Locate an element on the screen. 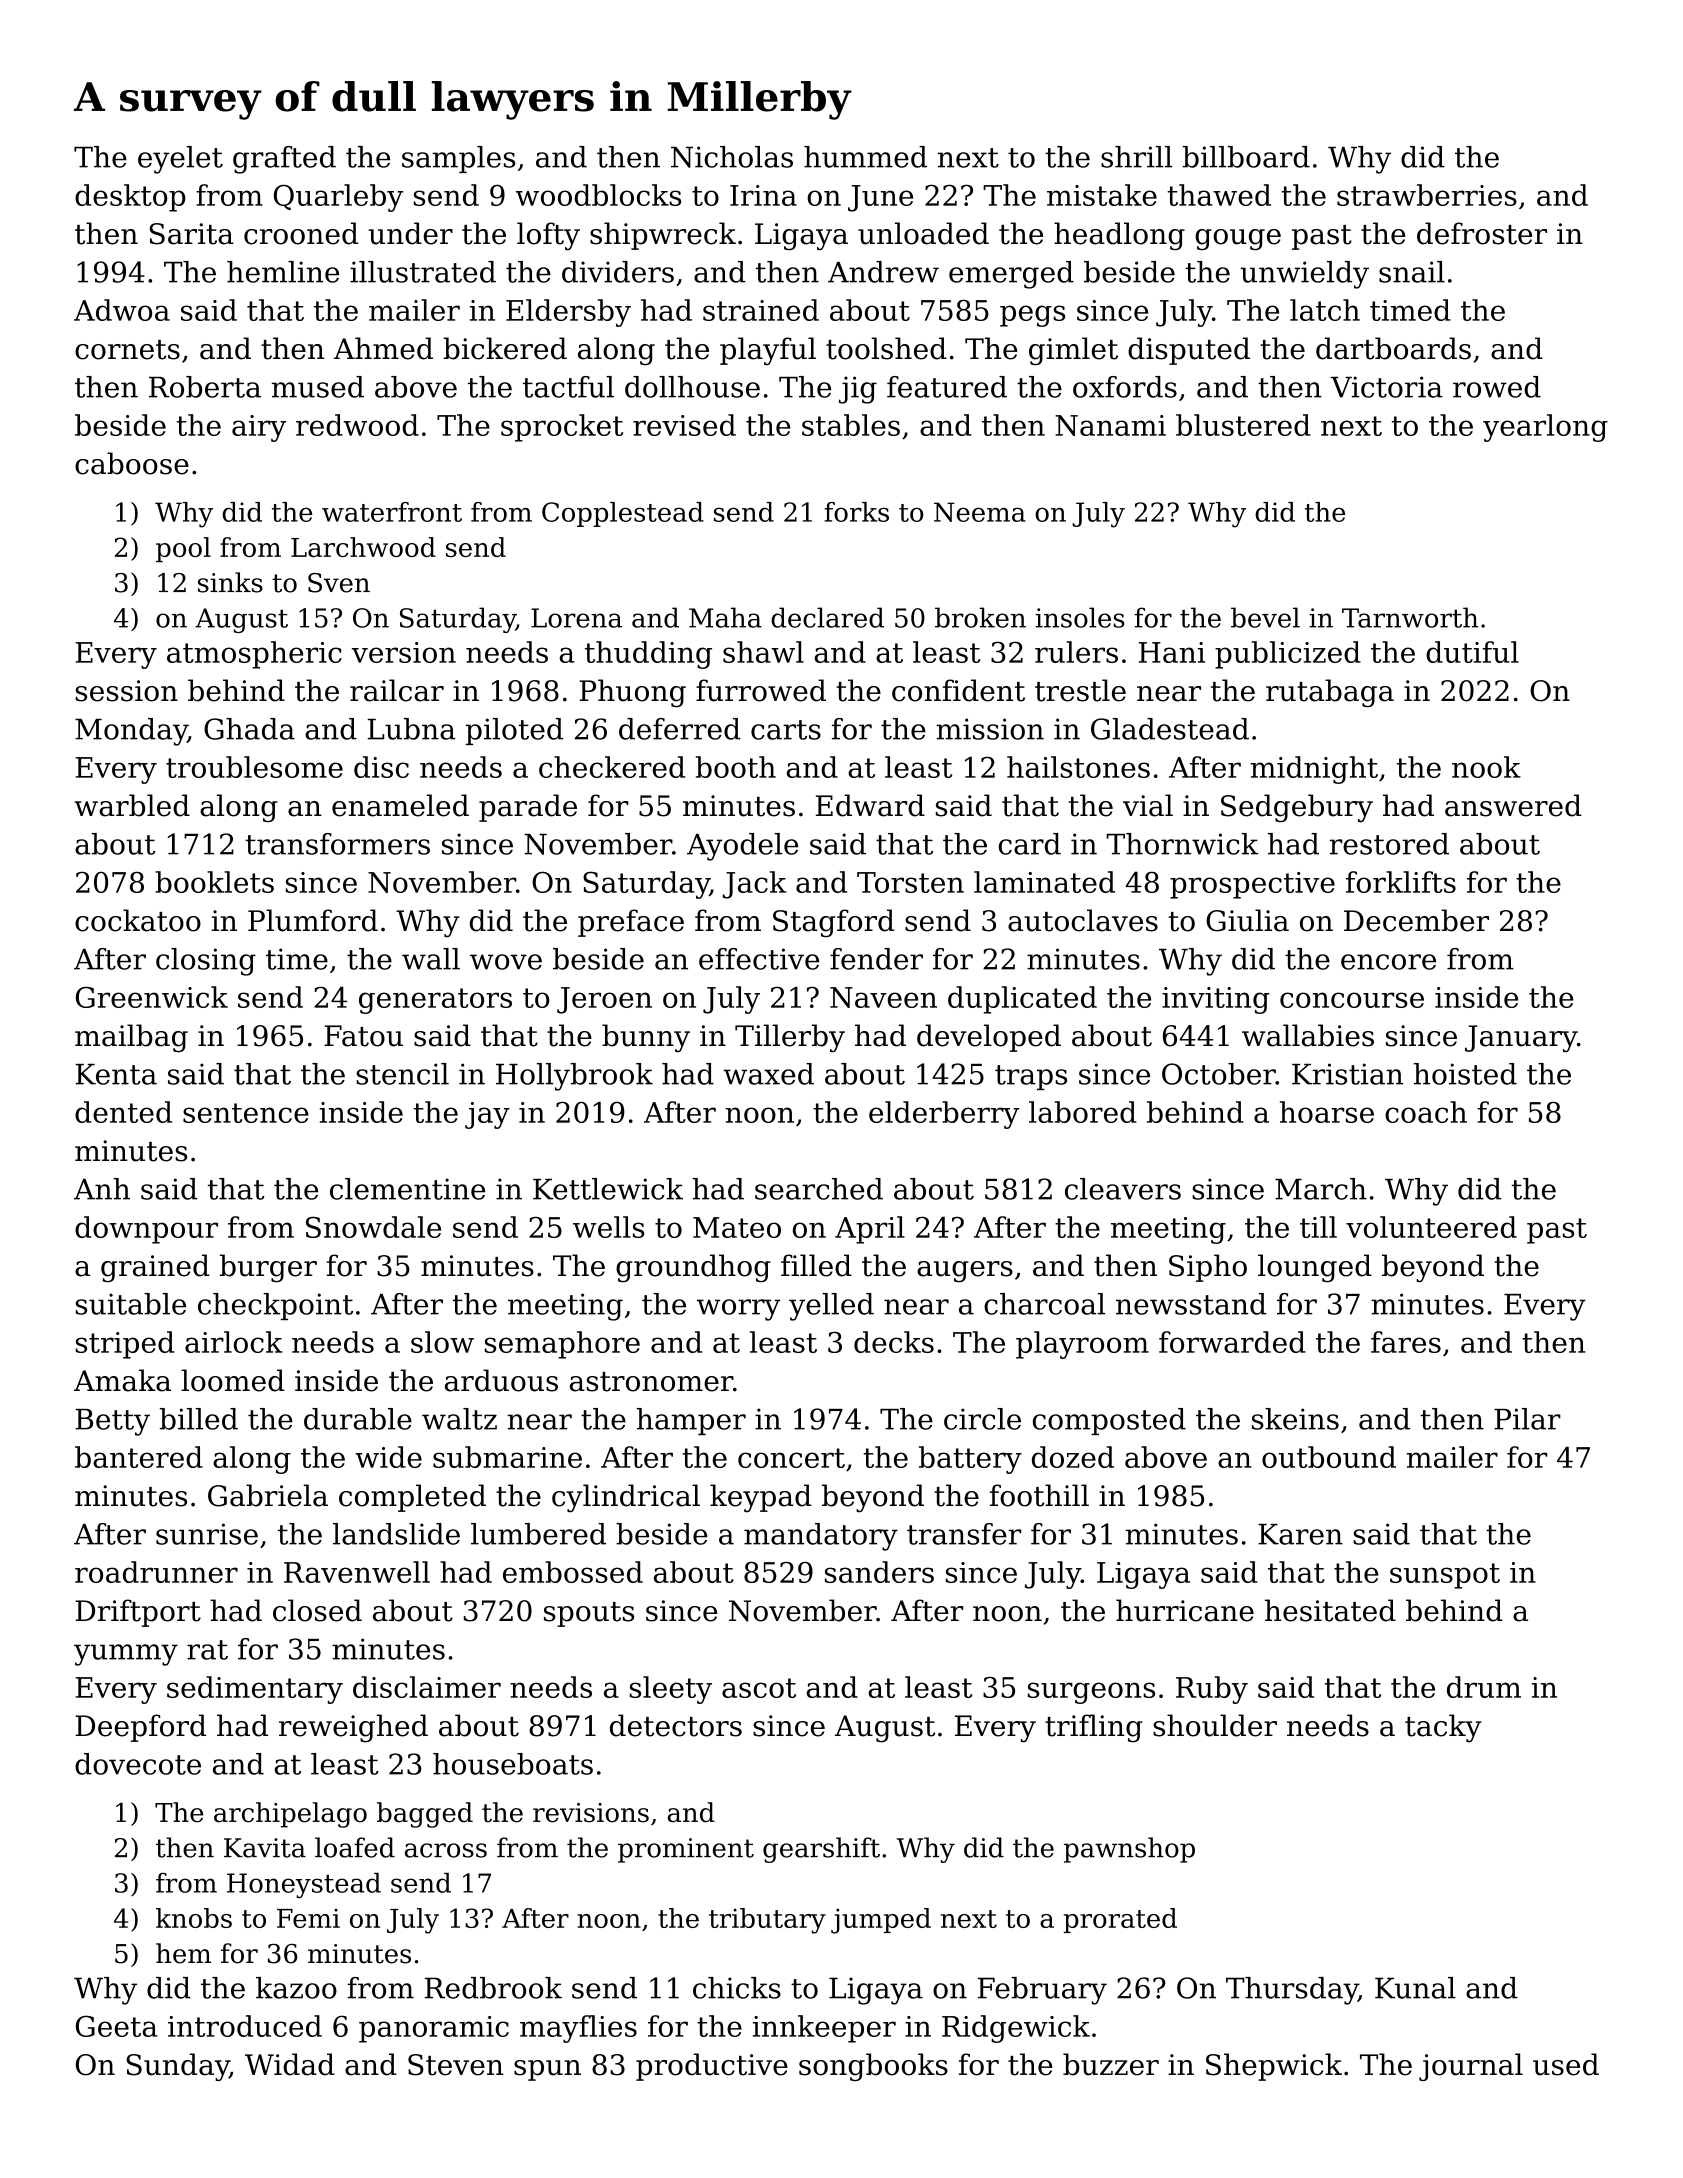 Image resolution: width=1683 pixels, height=2178 pixels. waxed is located at coordinates (768, 1074).
